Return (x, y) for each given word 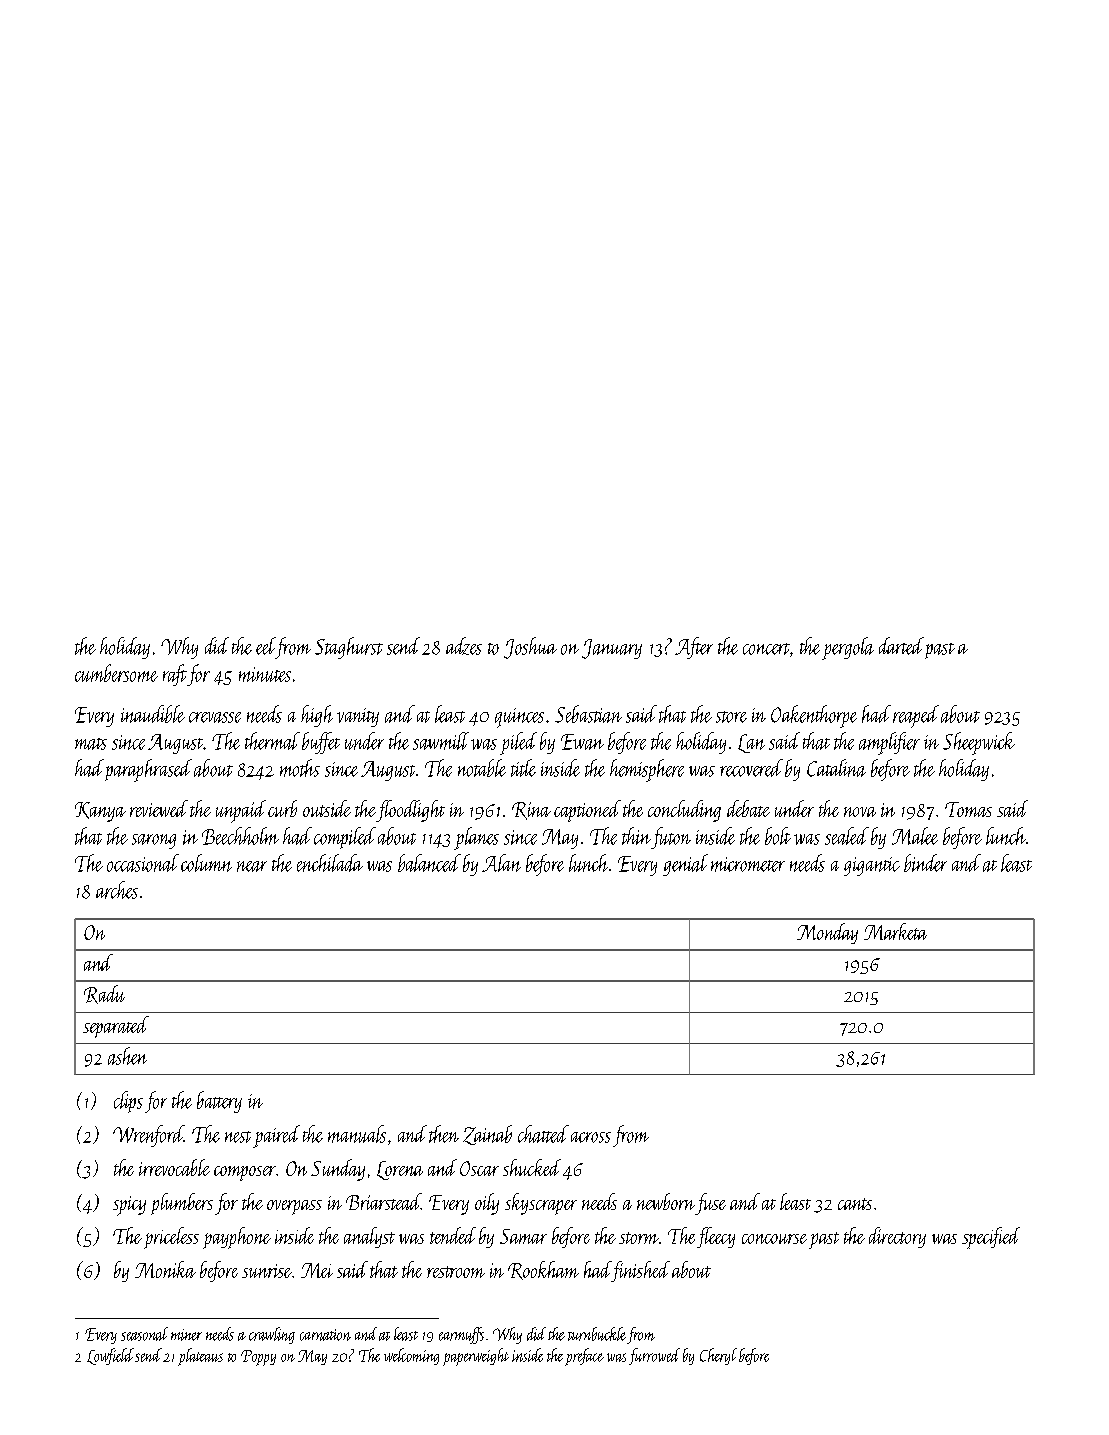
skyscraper (541, 1204)
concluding (684, 811)
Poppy (258, 1358)
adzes (464, 646)
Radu (104, 994)
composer (245, 1173)
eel (265, 646)
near (252, 866)
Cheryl (718, 1356)
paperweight (476, 1357)
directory (897, 1237)
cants (855, 1204)
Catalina (836, 768)
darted (901, 646)
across (591, 1137)
